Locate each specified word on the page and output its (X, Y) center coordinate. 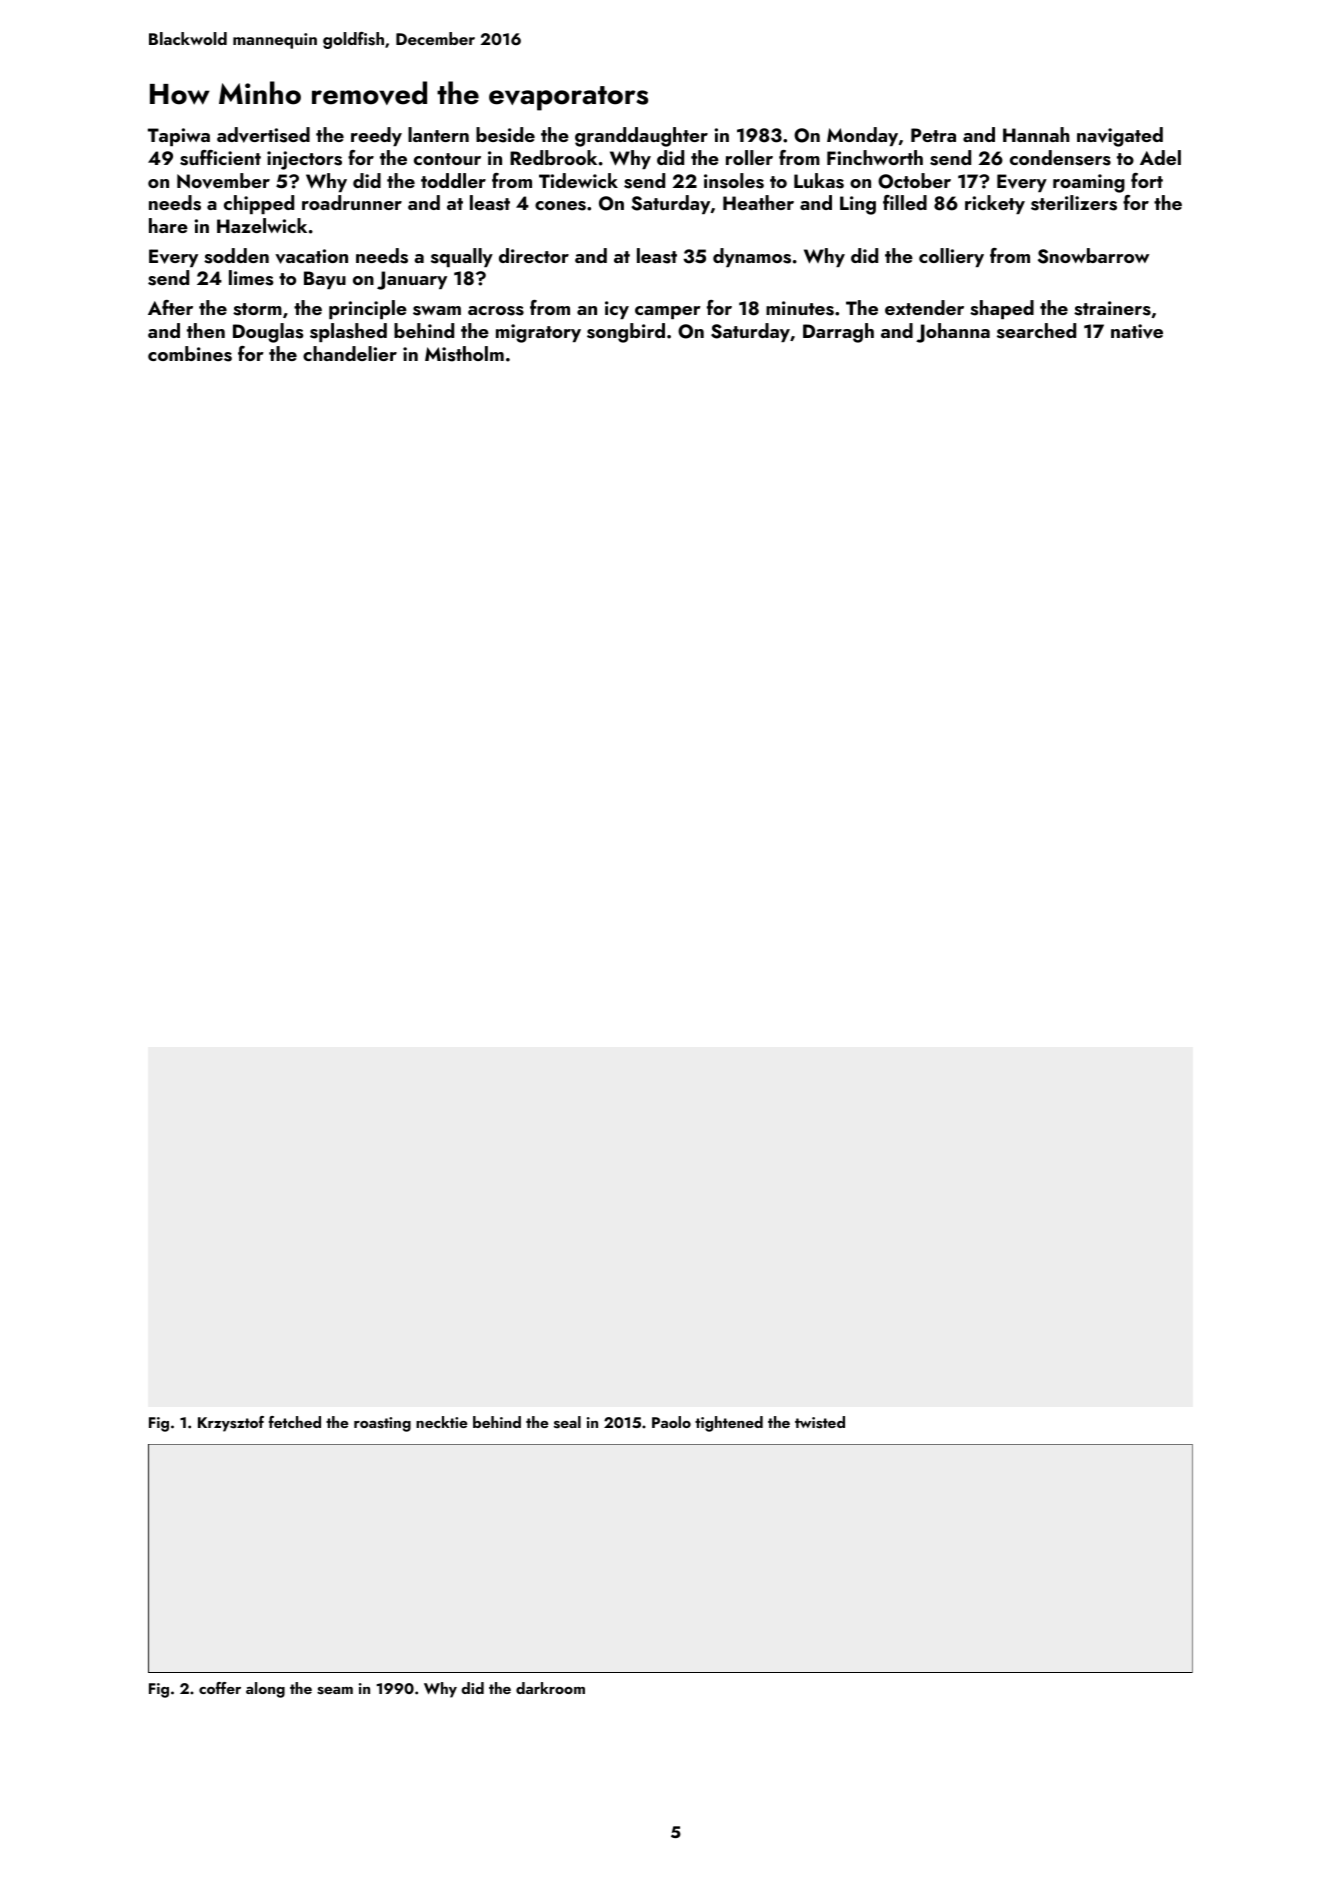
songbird (626, 333)
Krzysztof (231, 1424)
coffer (220, 1688)
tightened (729, 1424)
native (1137, 331)
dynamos (752, 257)
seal (567, 1422)
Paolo (671, 1422)
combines (190, 354)
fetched (295, 1422)
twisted (820, 1422)
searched (1036, 331)
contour (447, 159)
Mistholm (464, 354)
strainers (1112, 308)
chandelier (350, 353)
